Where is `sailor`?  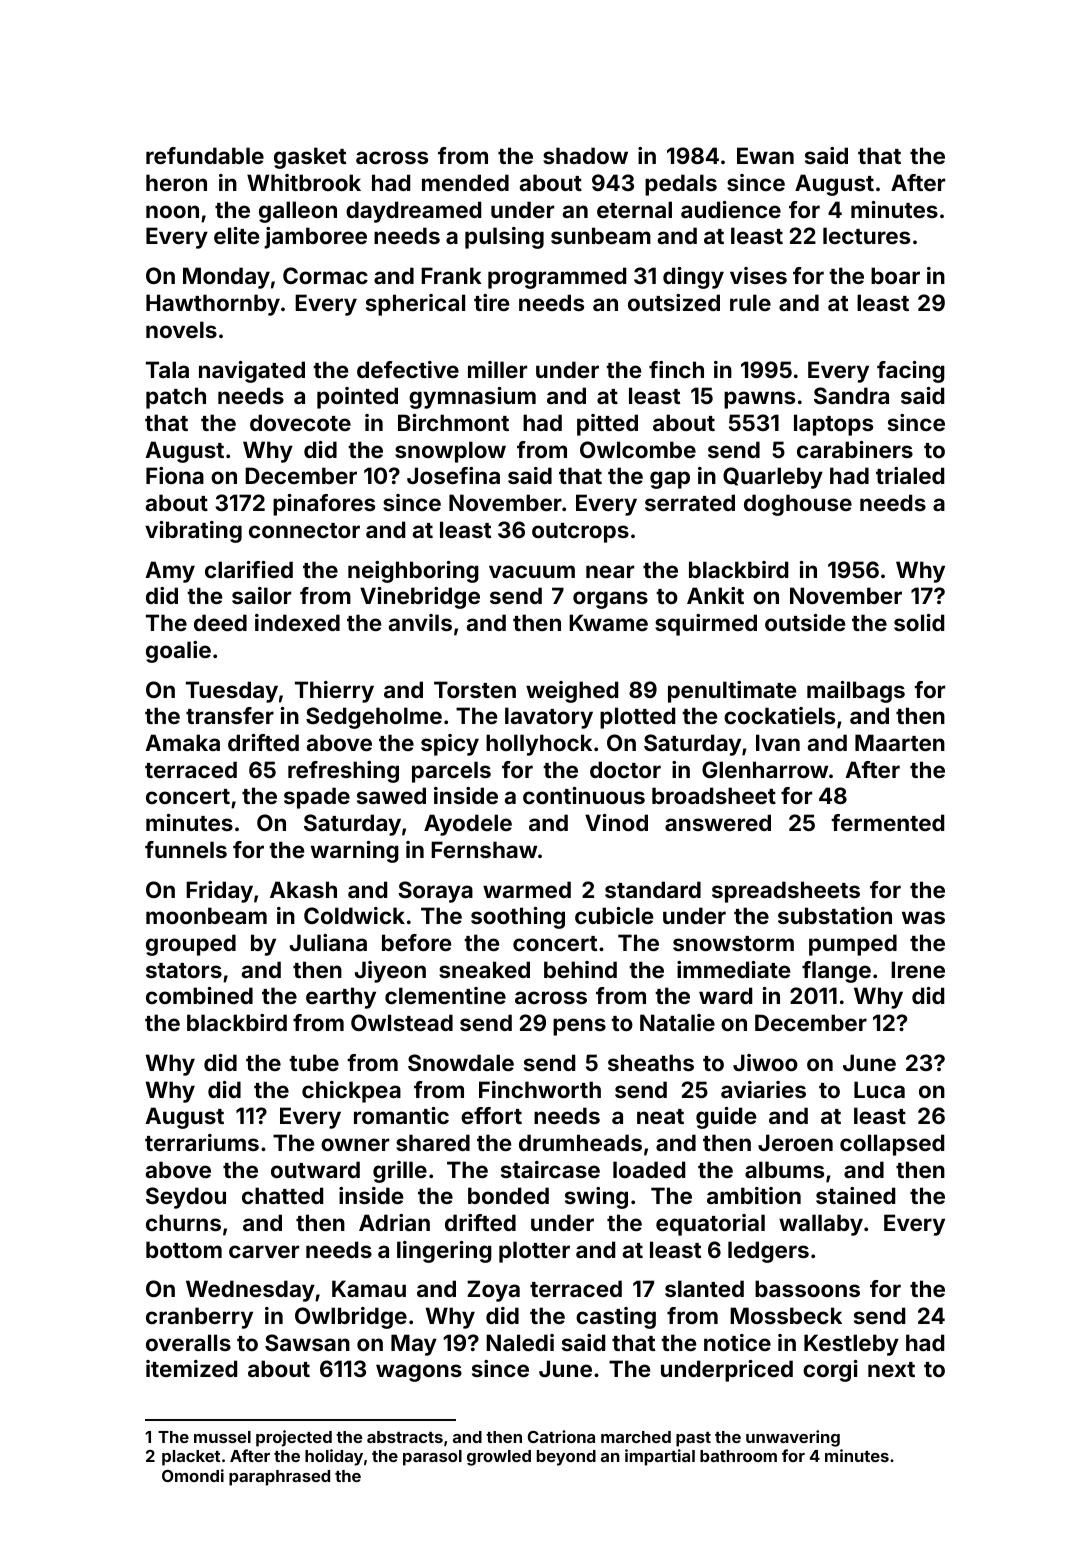
sailor is located at coordinates (261, 595).
